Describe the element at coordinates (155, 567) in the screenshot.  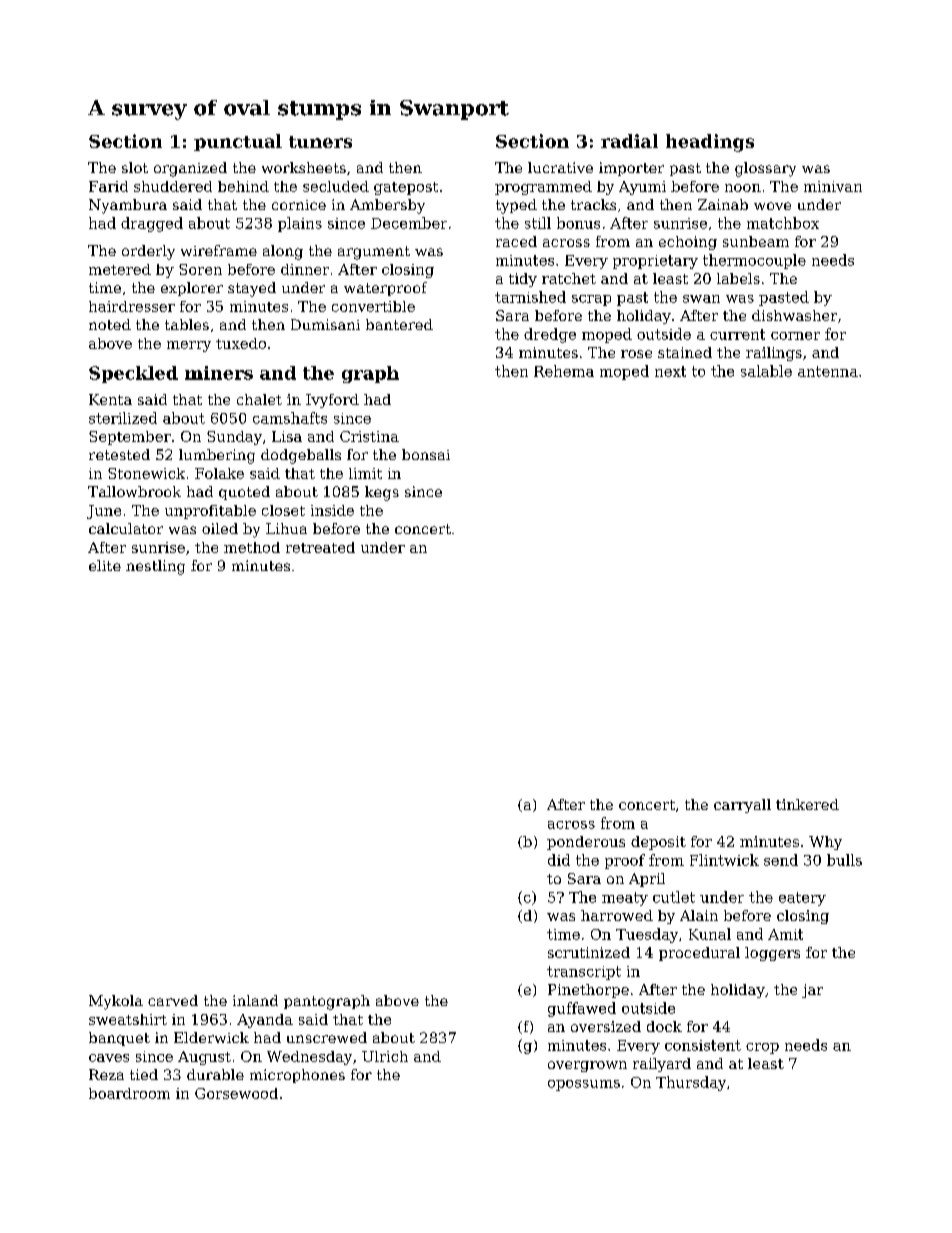
I see `nestling` at that location.
